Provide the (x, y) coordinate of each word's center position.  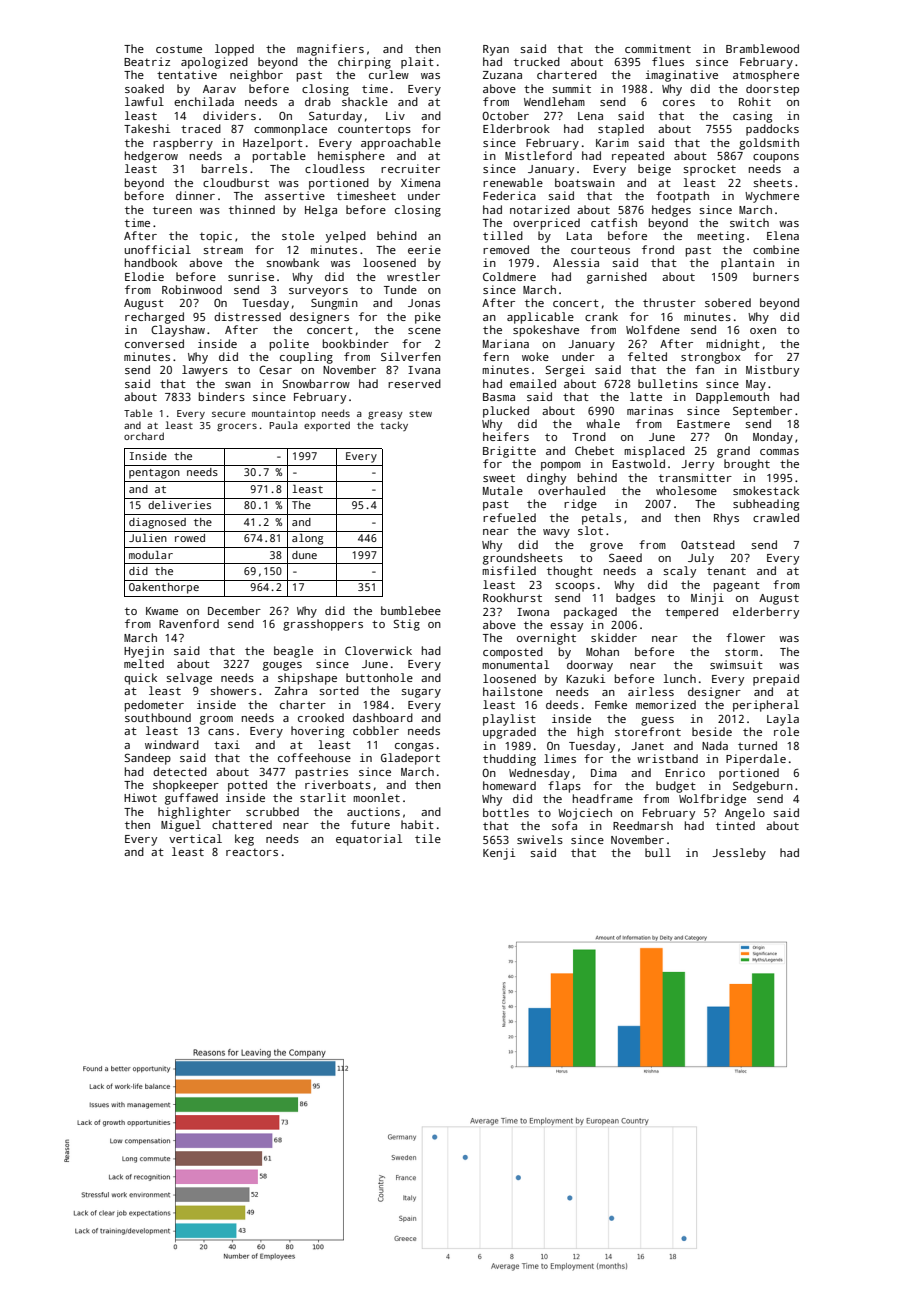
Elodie (144, 276)
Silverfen (411, 356)
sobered (728, 302)
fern (496, 356)
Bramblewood (762, 48)
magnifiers (330, 50)
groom (216, 720)
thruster (669, 302)
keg (244, 840)
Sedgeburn (763, 787)
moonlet (376, 797)
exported (327, 426)
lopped (234, 50)
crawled (776, 517)
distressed (247, 316)
